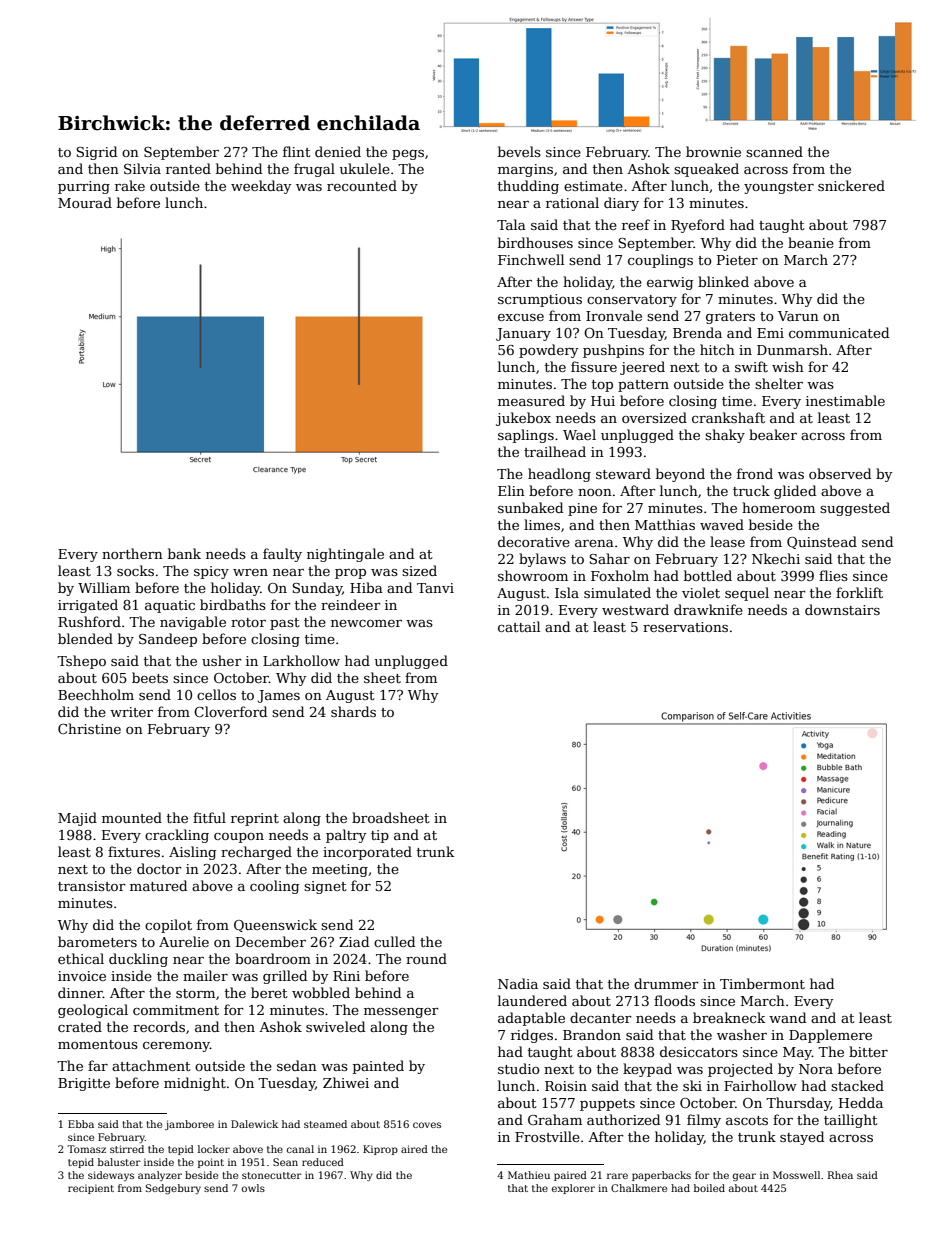 This screenshot has width=952, height=1233. What do you see at coordinates (96, 153) in the screenshot?
I see `Sigrid` at bounding box center [96, 153].
